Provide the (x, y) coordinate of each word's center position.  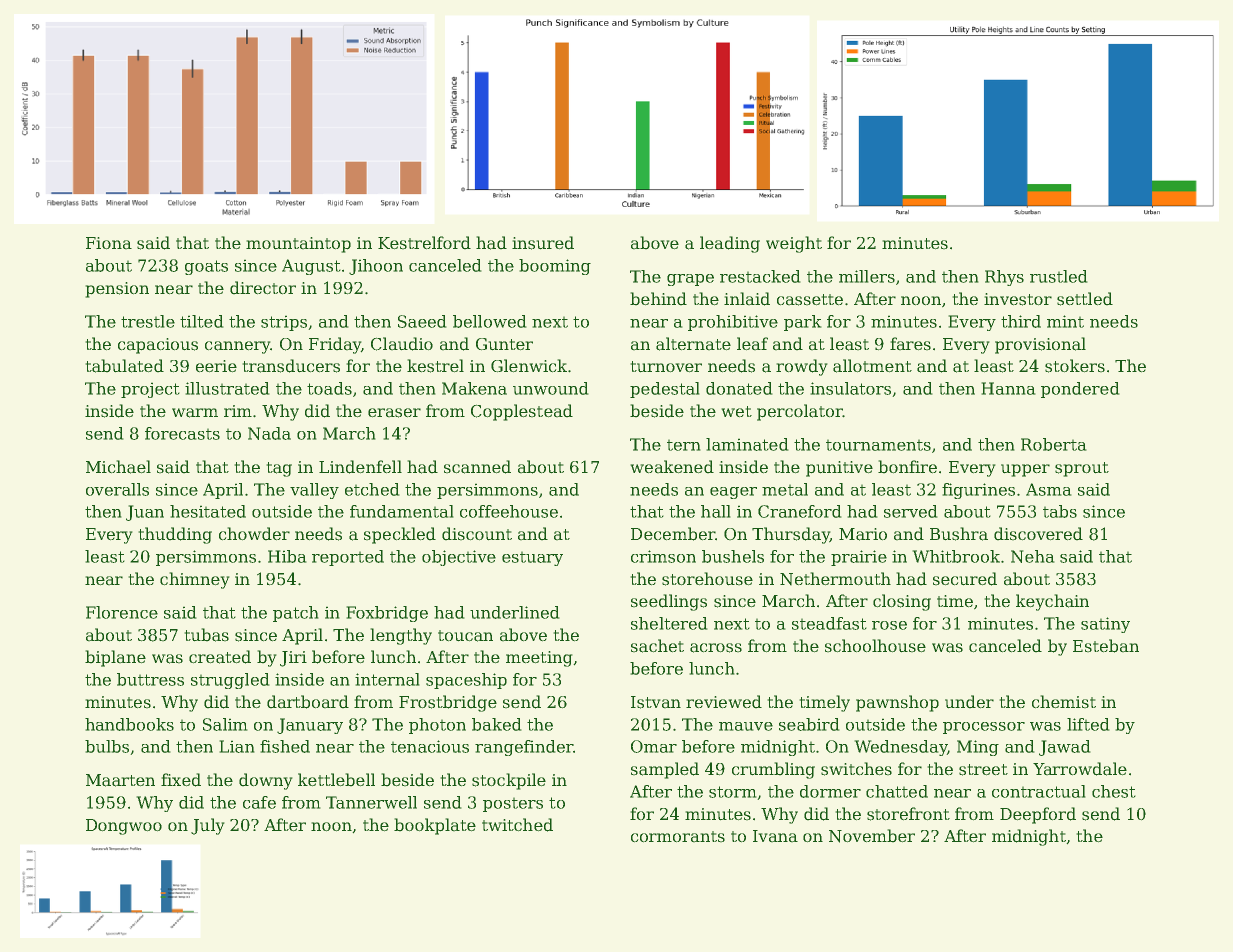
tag (279, 469)
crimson (663, 556)
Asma (1048, 489)
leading (730, 244)
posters (513, 805)
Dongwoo (124, 827)
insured (543, 243)
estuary (532, 559)
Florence (122, 612)
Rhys (1004, 278)
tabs (1060, 511)
